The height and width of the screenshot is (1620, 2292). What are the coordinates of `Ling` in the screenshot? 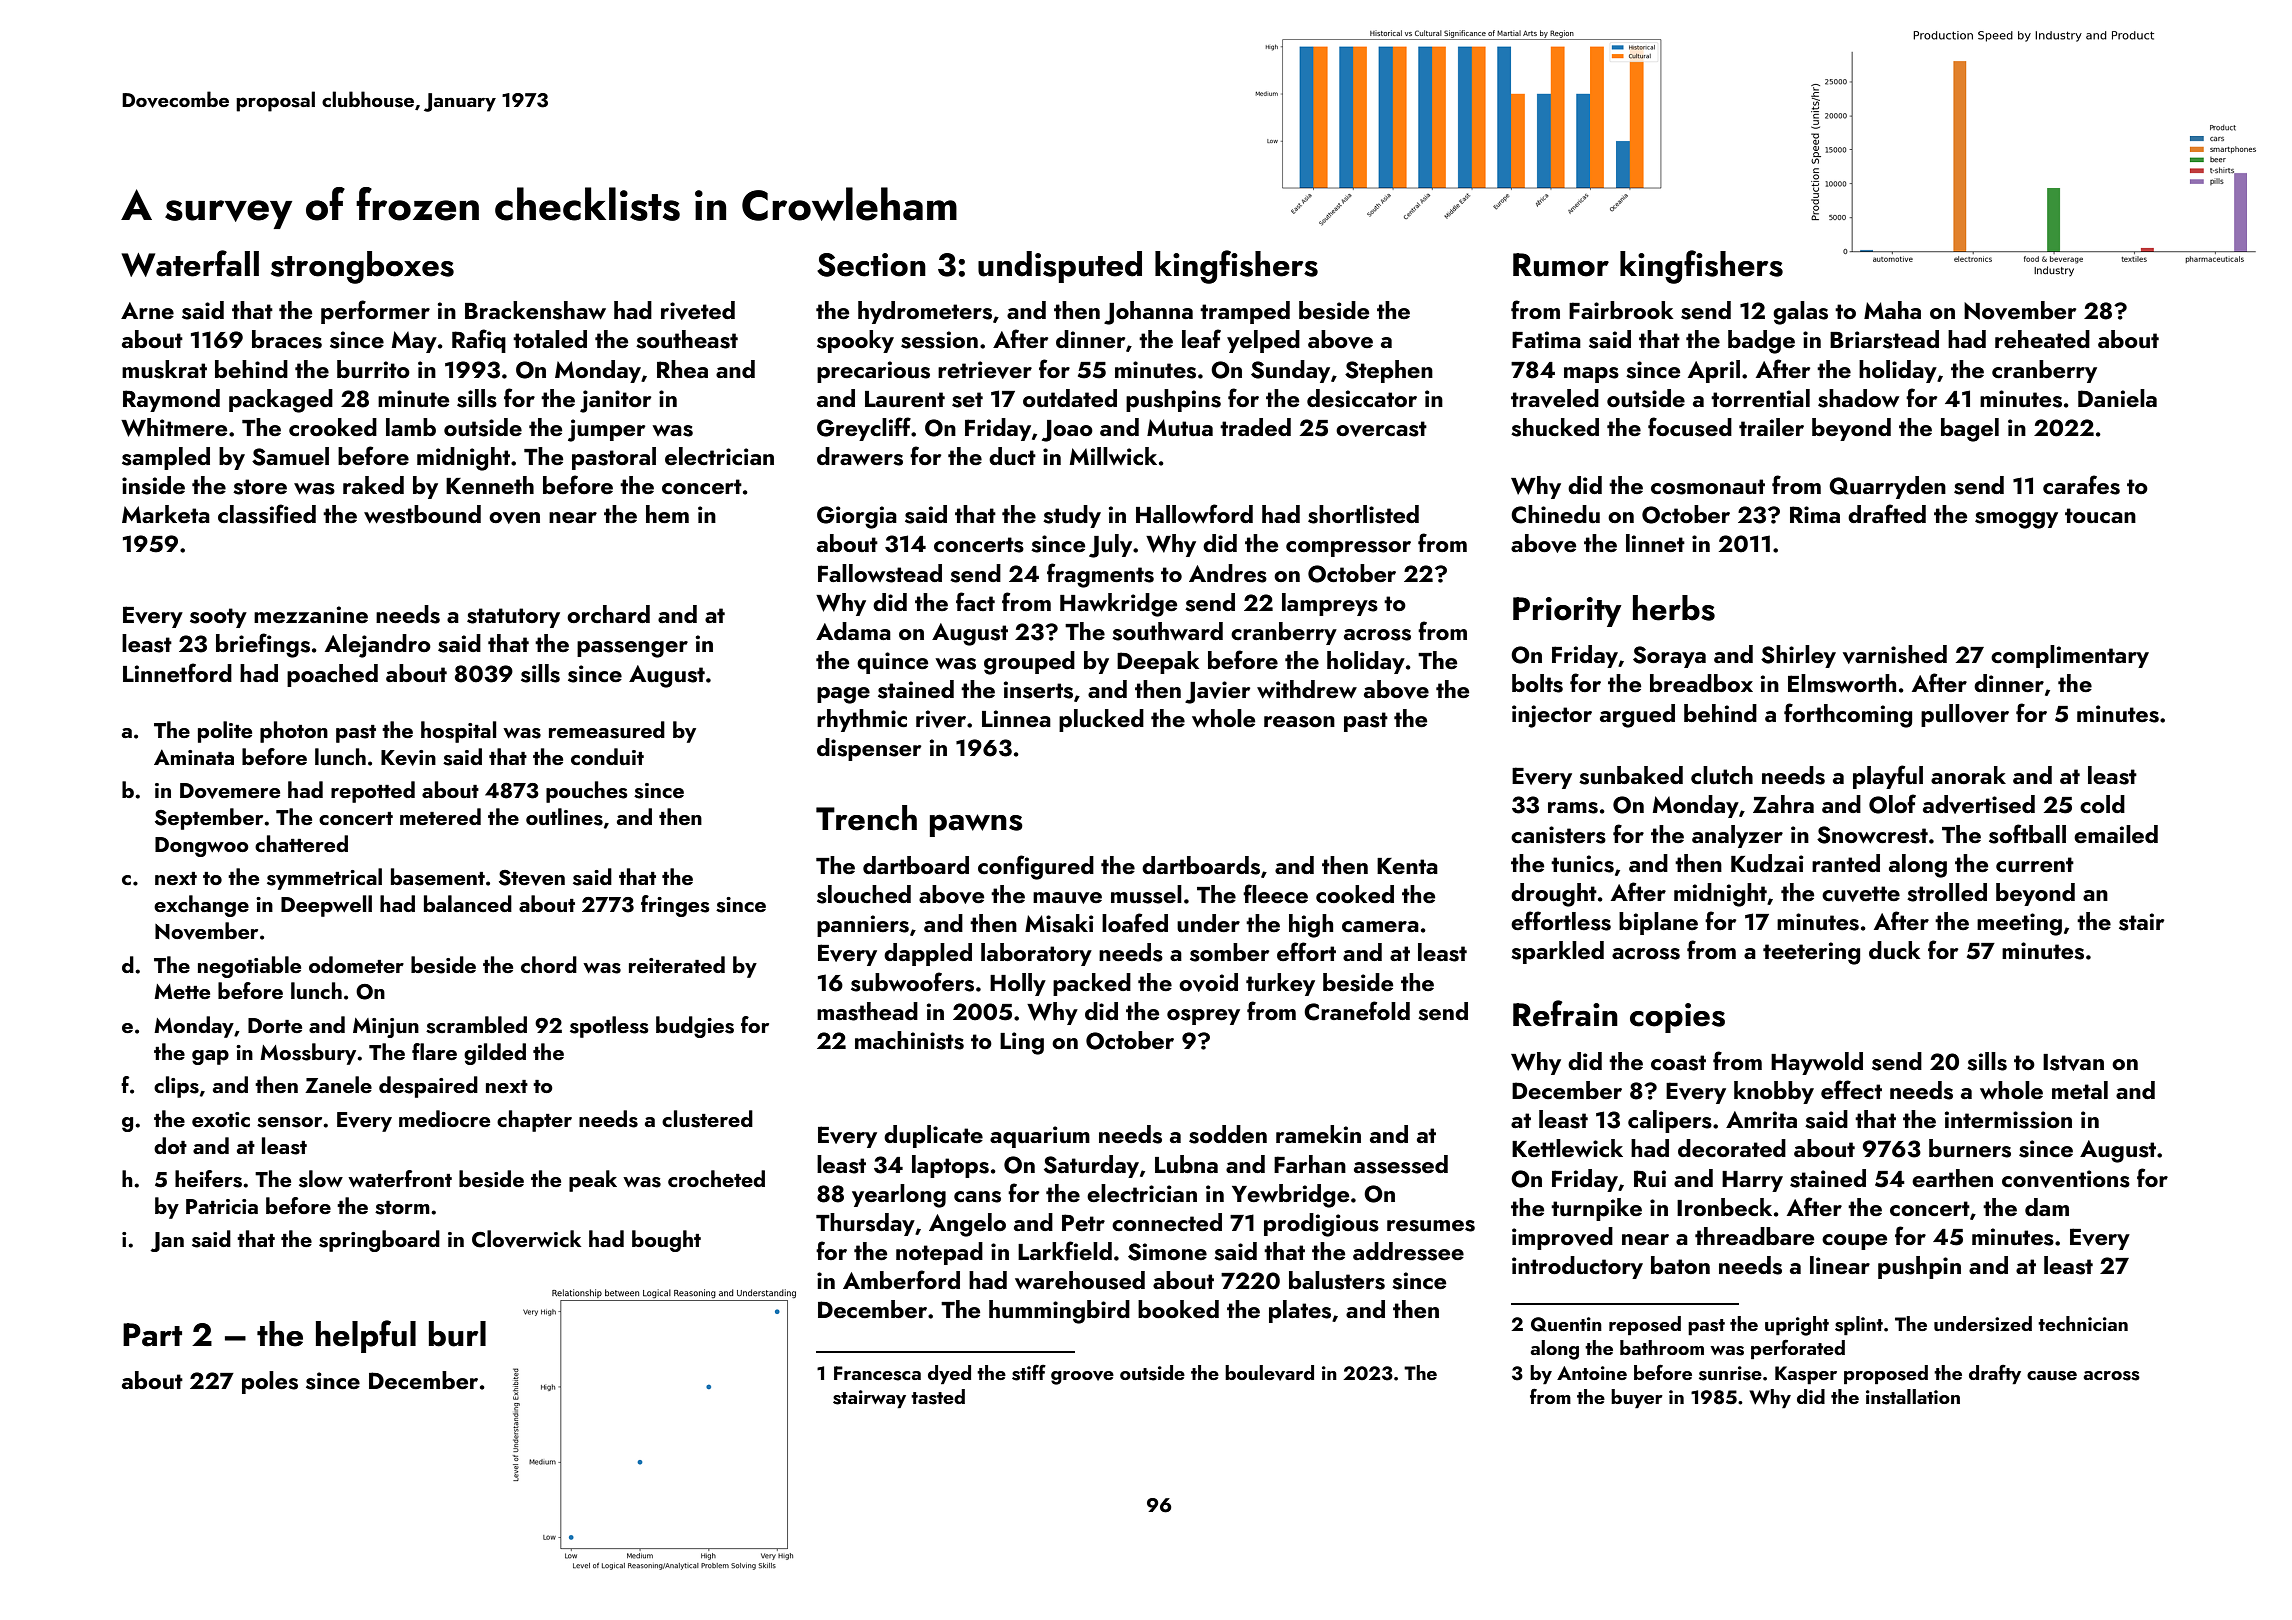 It's located at (1022, 1043).
